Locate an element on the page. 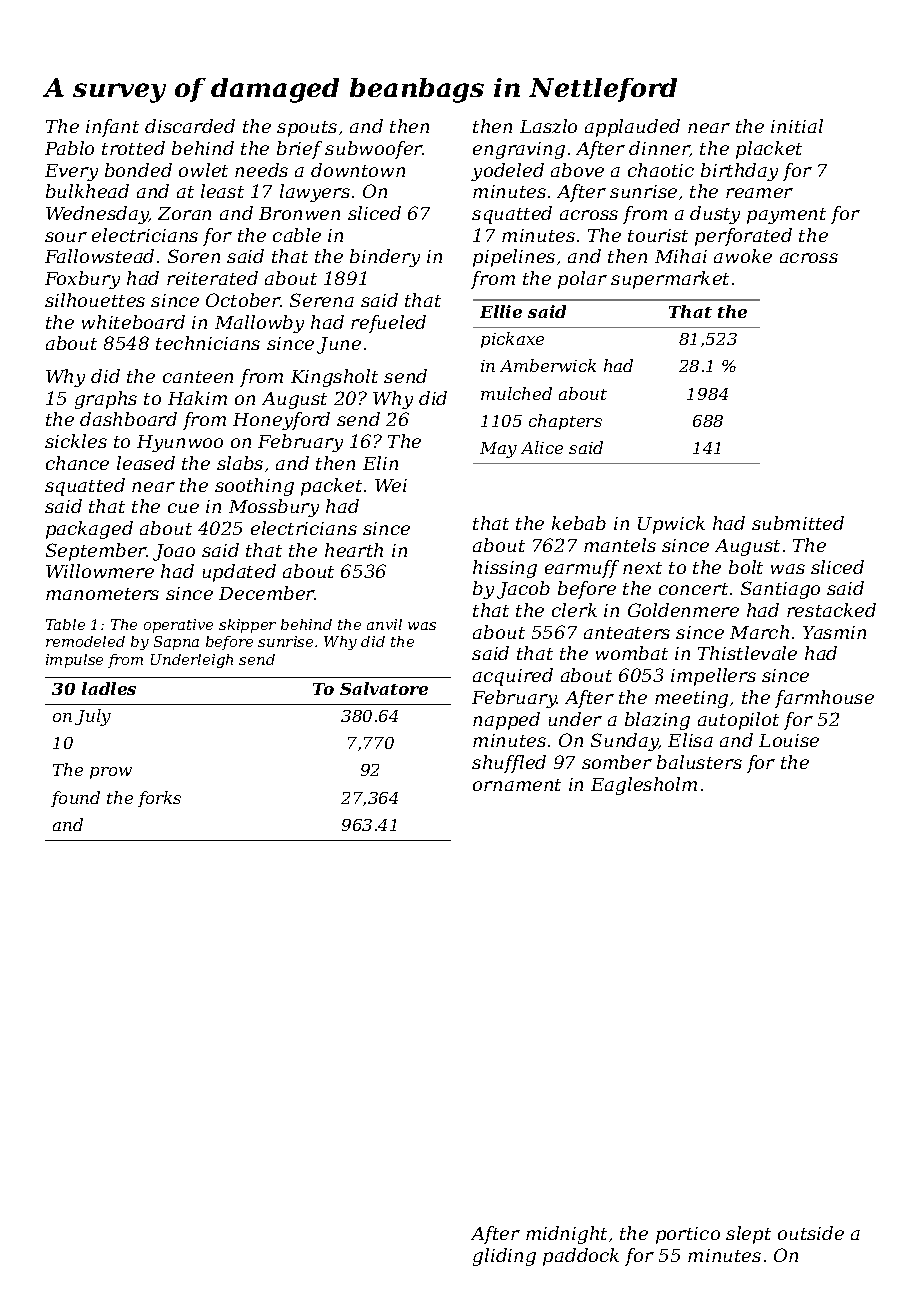 This document has width=924, height=1308. Laszlo is located at coordinates (548, 126).
